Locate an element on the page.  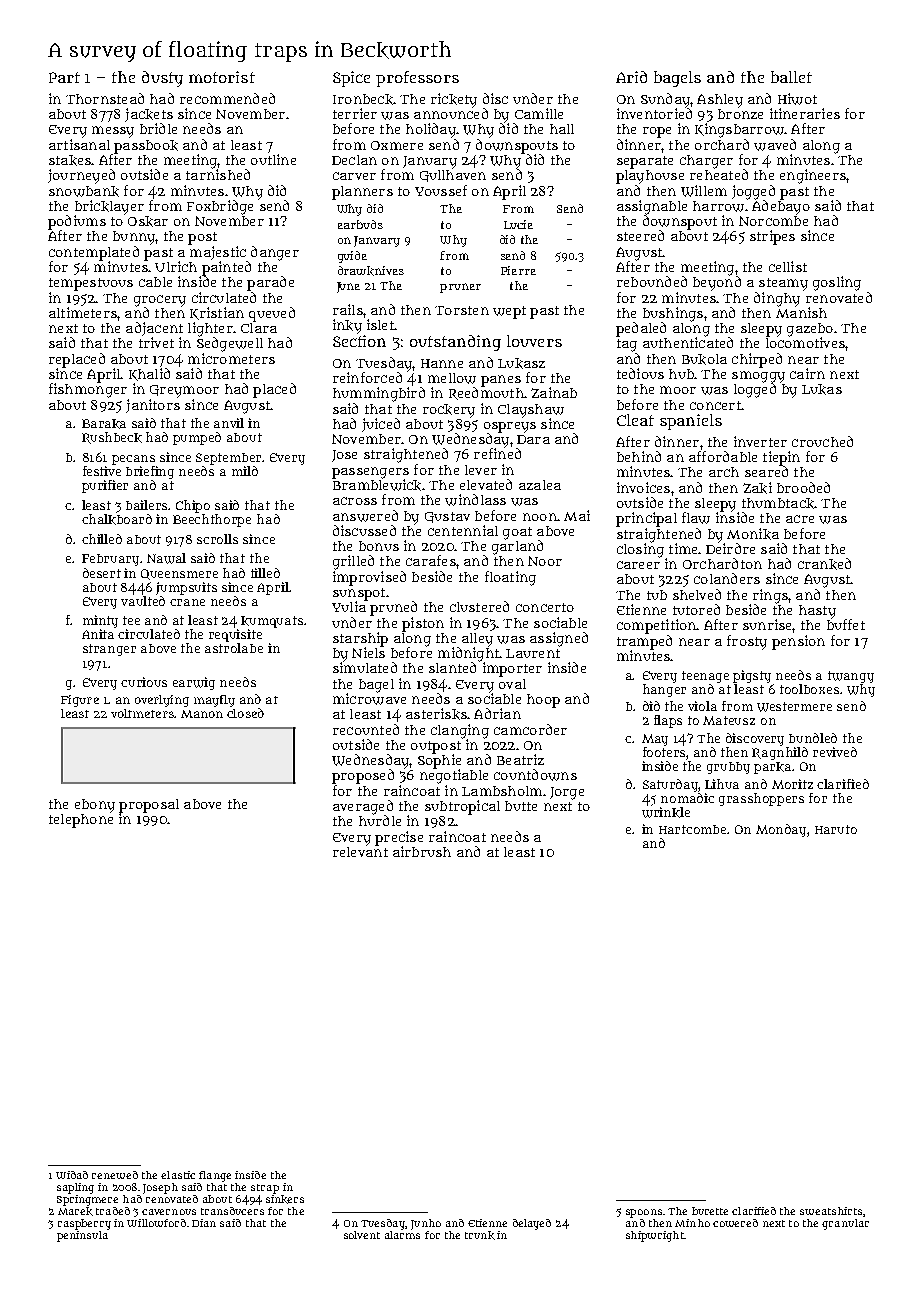
airbrush is located at coordinates (422, 851).
